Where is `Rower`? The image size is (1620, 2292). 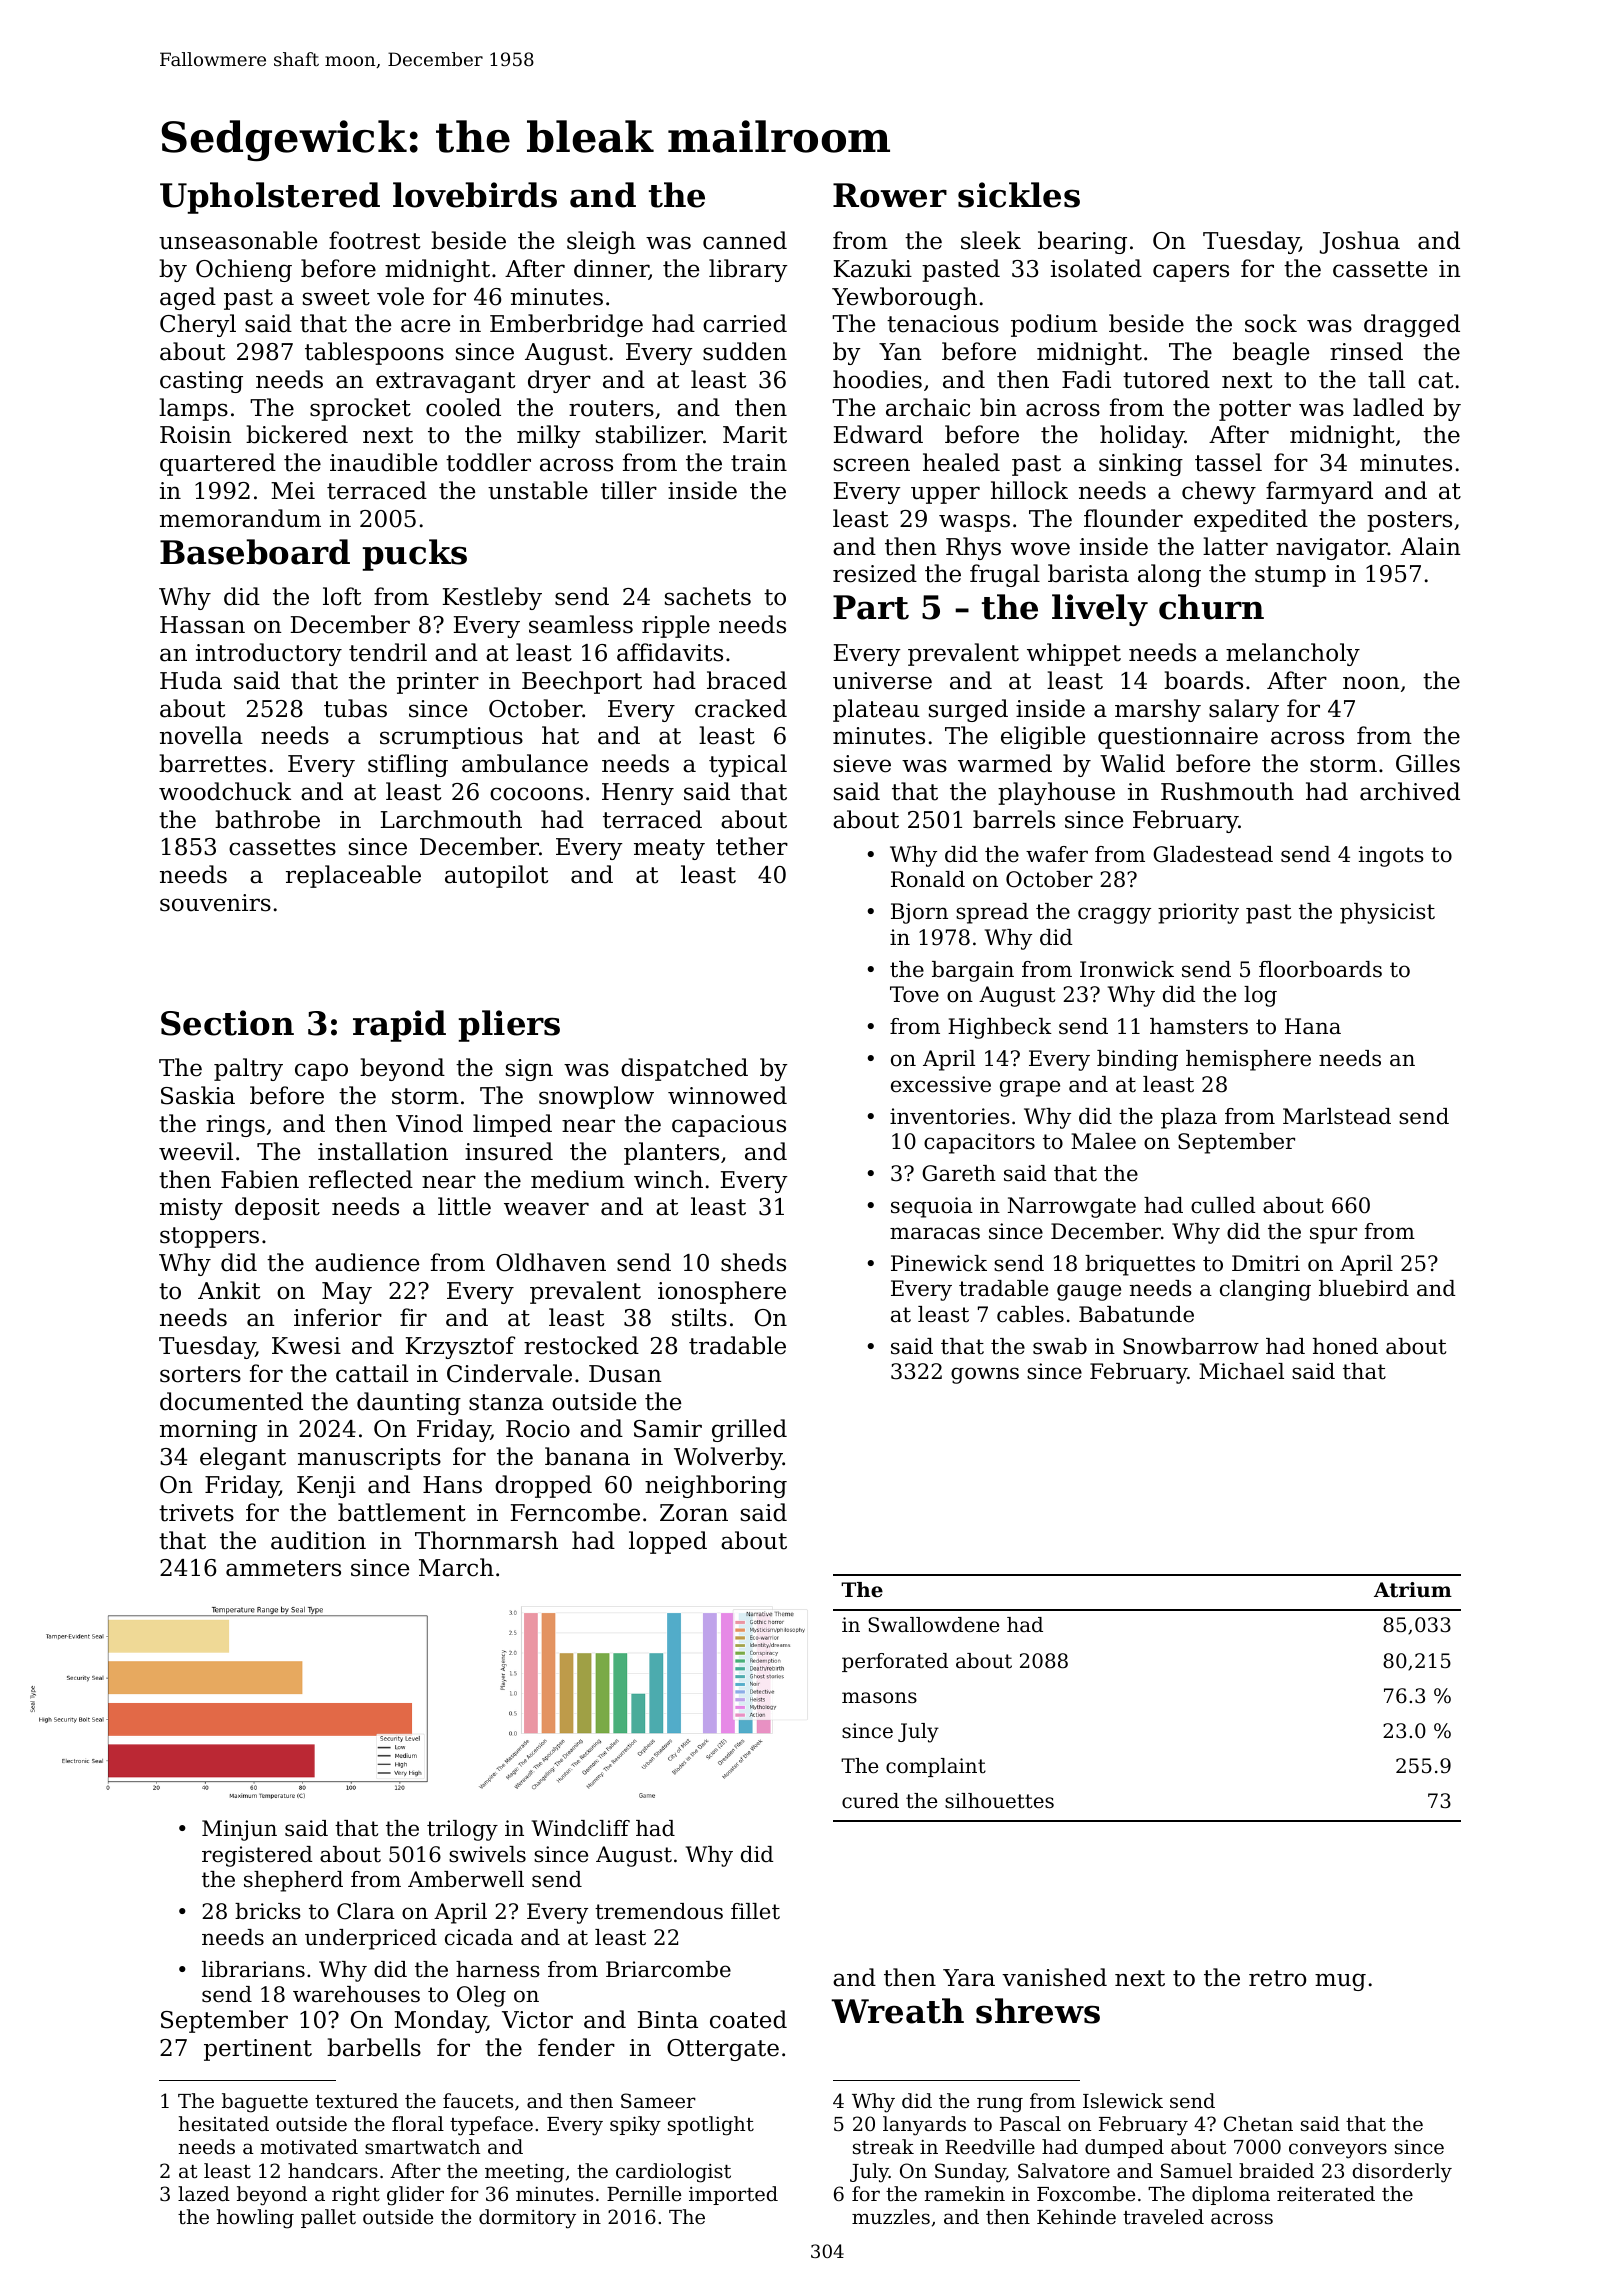
Rower is located at coordinates (890, 195).
